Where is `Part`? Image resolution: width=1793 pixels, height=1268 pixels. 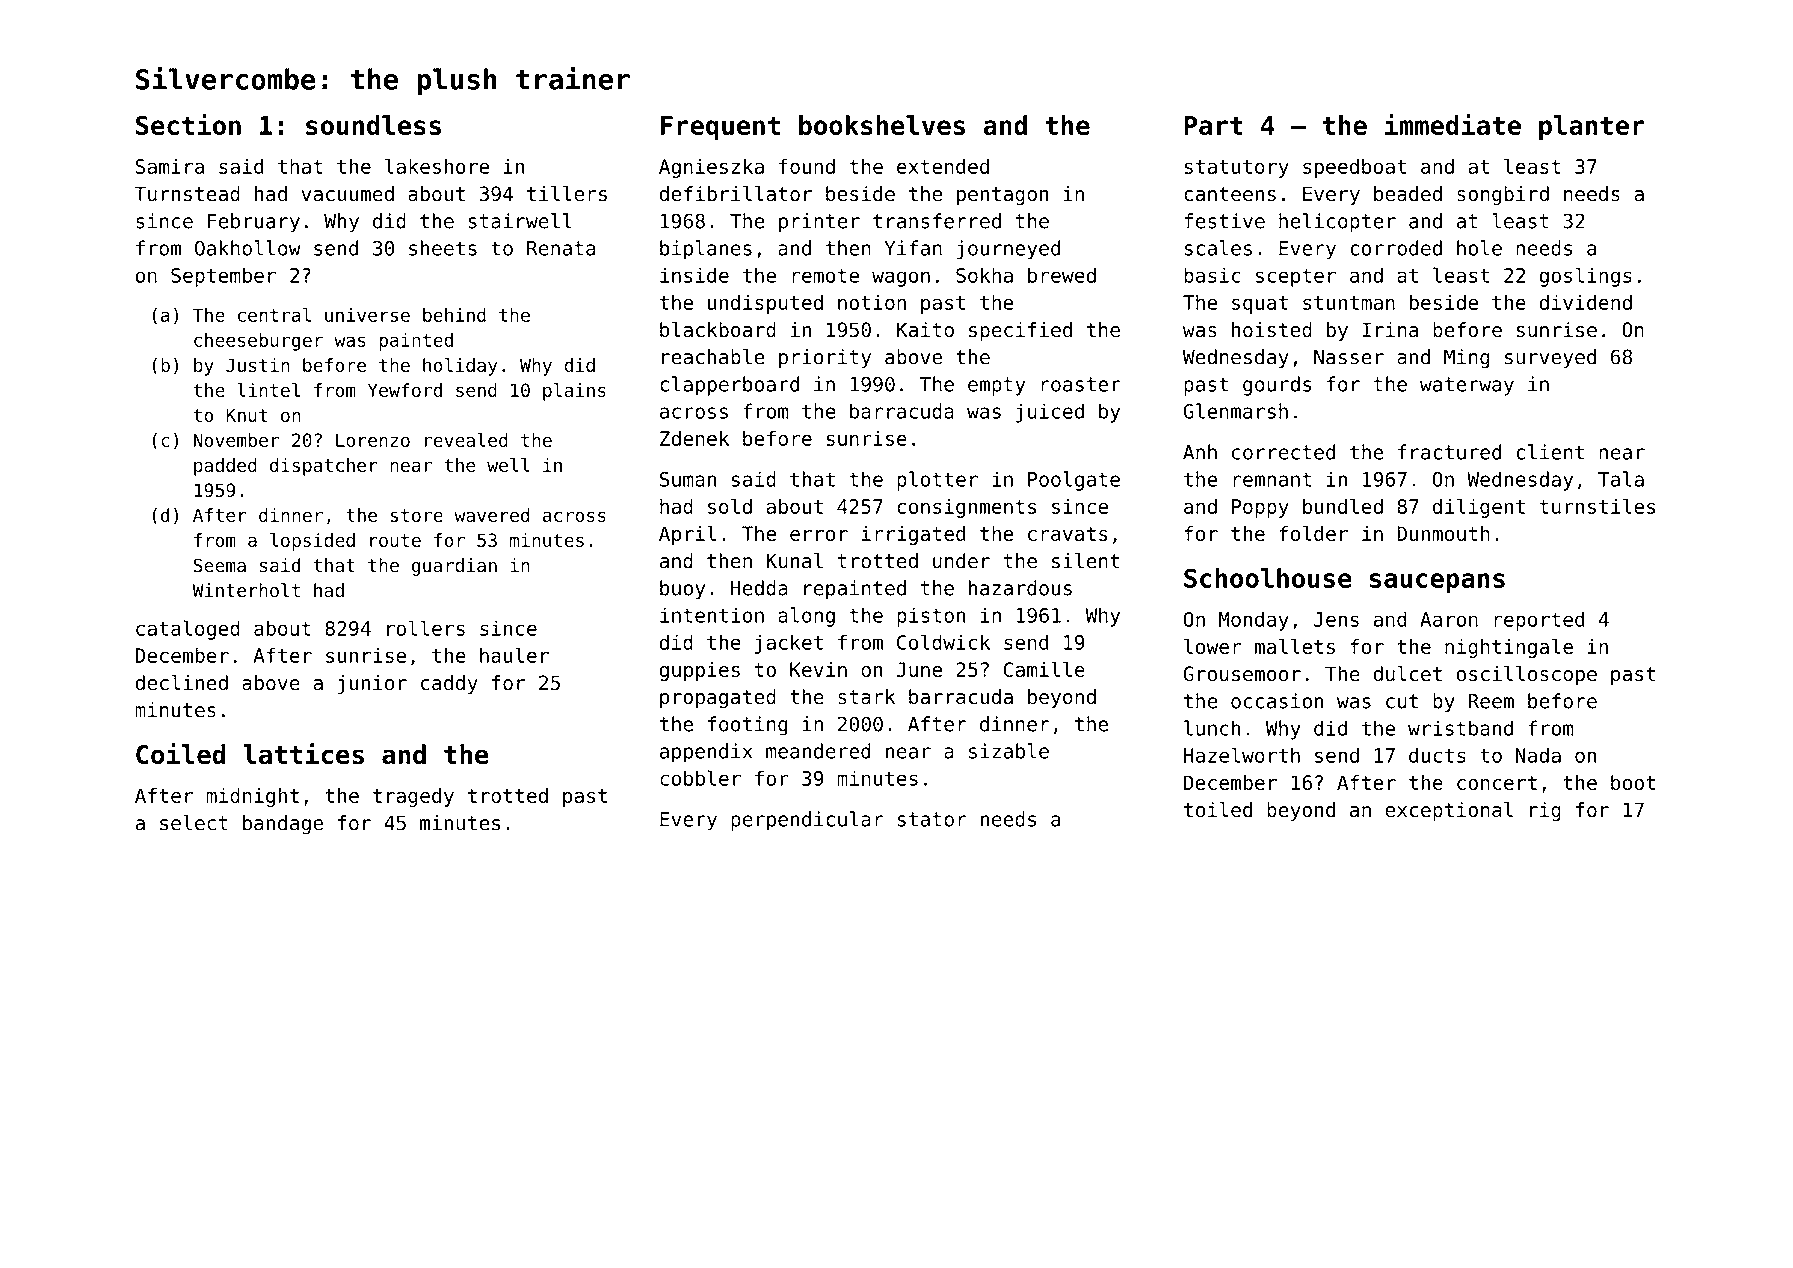 Part is located at coordinates (1213, 125).
